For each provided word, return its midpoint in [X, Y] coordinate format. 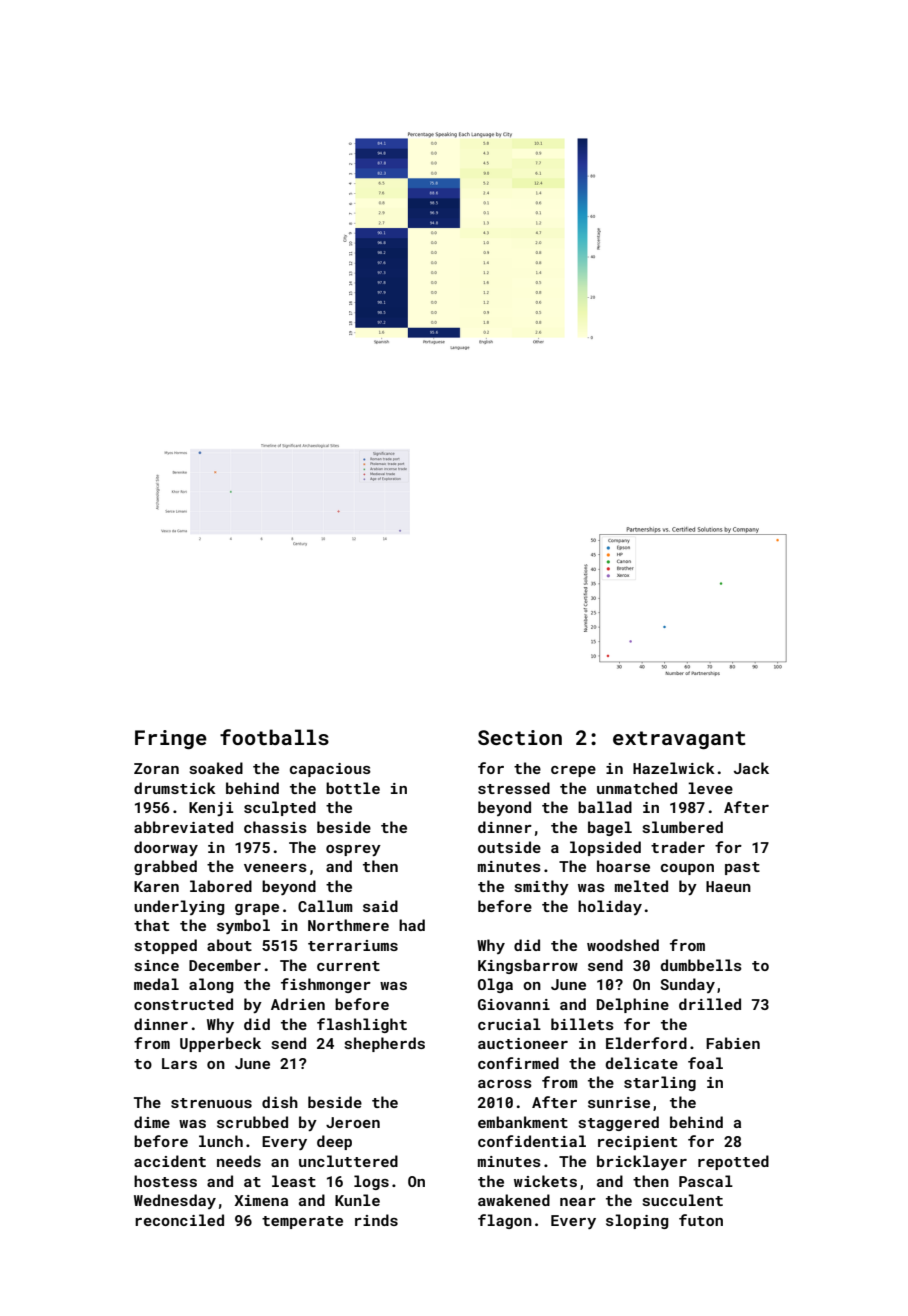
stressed [514, 788]
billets [582, 1024]
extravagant [679, 740]
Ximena [261, 1200]
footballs [274, 737]
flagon [505, 1221]
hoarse [623, 866]
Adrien [298, 1004]
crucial [509, 1024]
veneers [275, 868]
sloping [637, 1221]
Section [520, 737]
